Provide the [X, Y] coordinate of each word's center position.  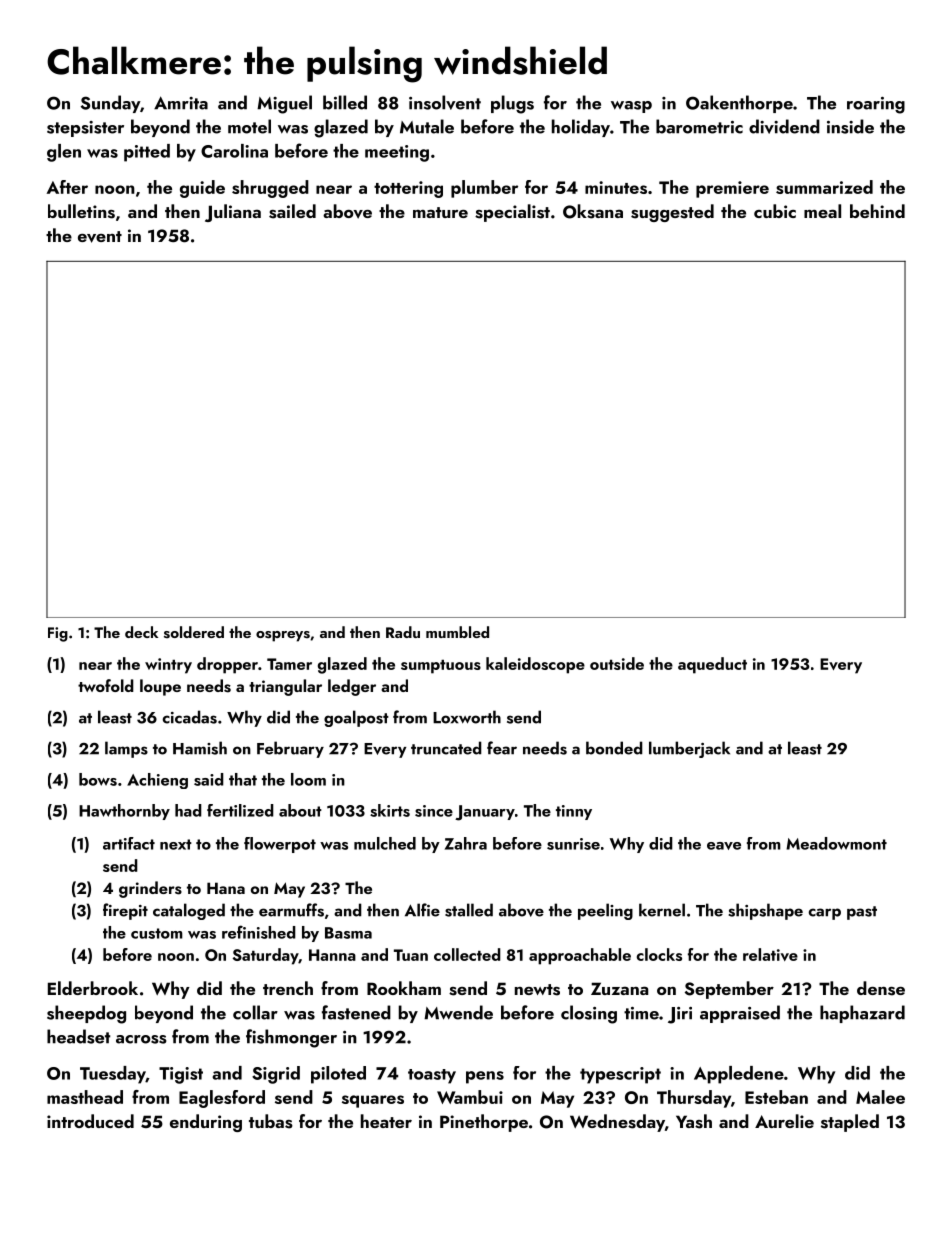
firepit [125, 911]
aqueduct [712, 665]
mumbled [457, 632]
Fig [58, 634]
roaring [876, 105]
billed [345, 102]
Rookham [404, 988]
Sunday [110, 104]
